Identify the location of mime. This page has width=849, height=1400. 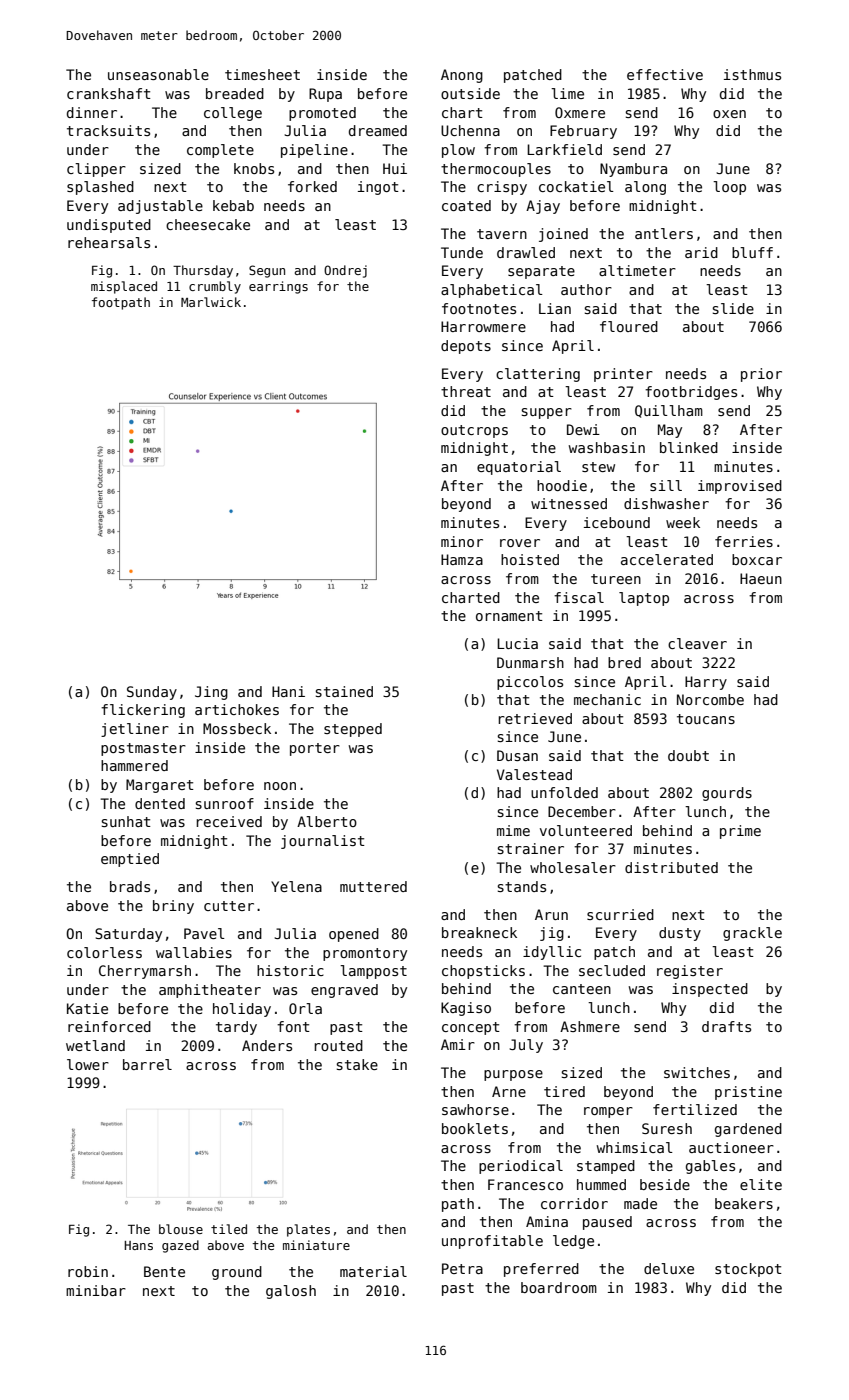
(513, 830).
